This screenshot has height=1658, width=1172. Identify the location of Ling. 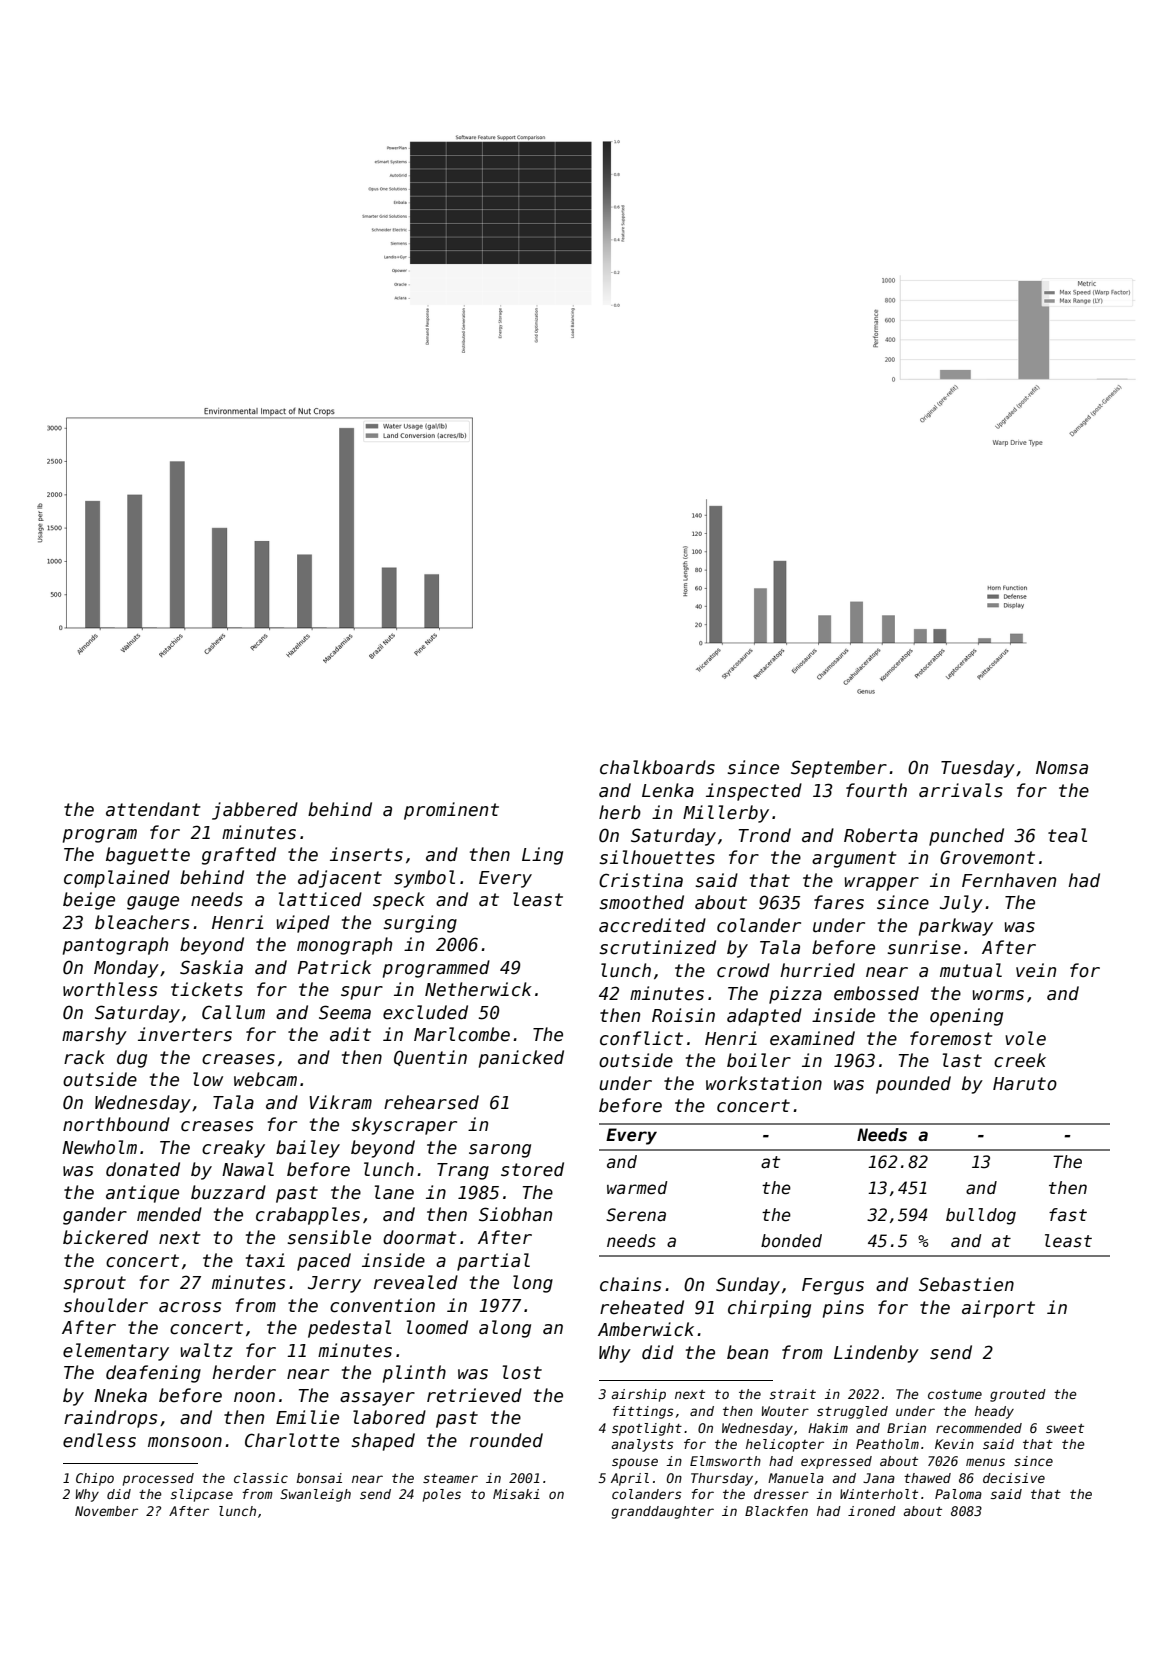
(542, 856).
